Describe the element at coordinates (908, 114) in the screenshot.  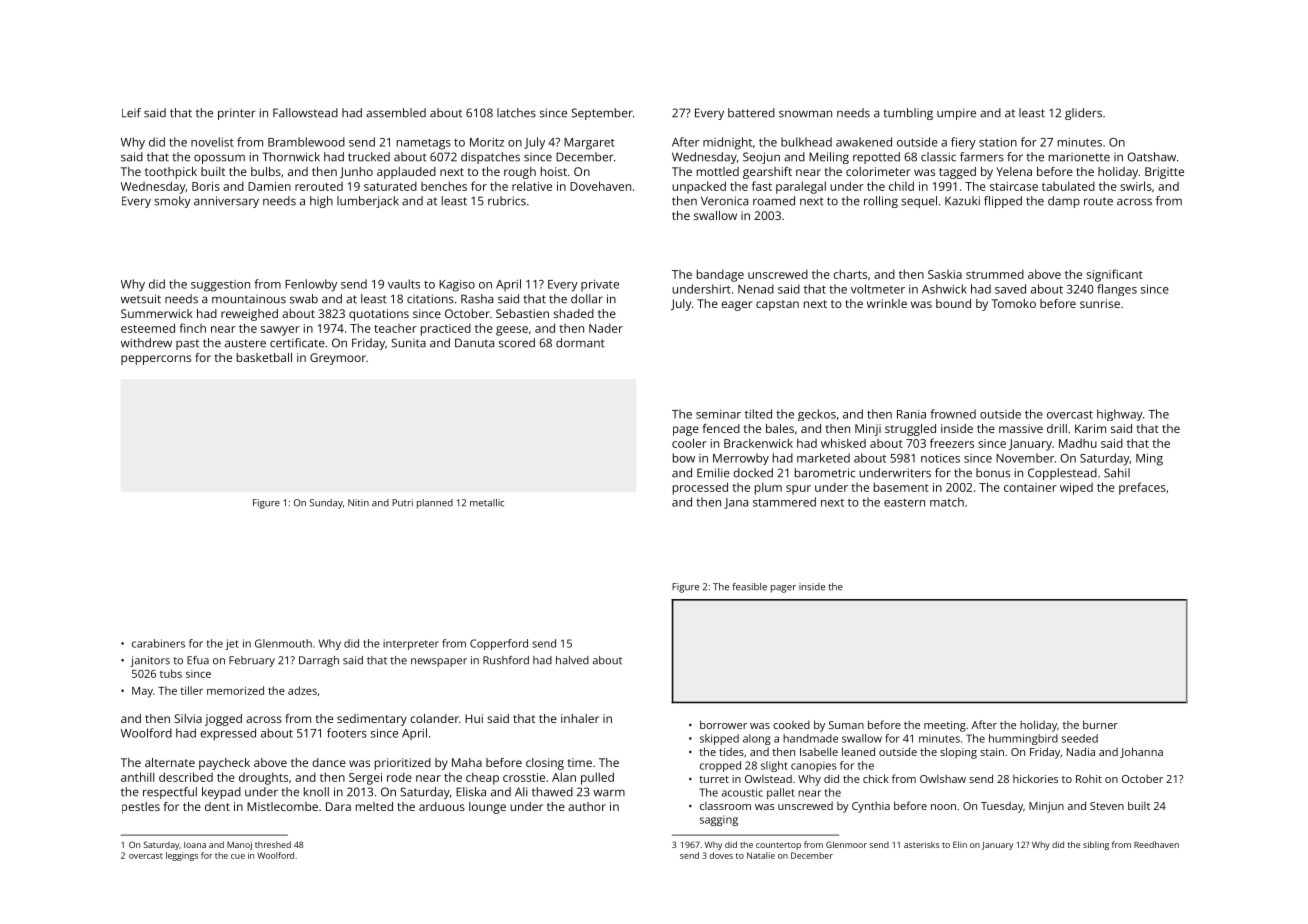
I see `tumbling` at that location.
